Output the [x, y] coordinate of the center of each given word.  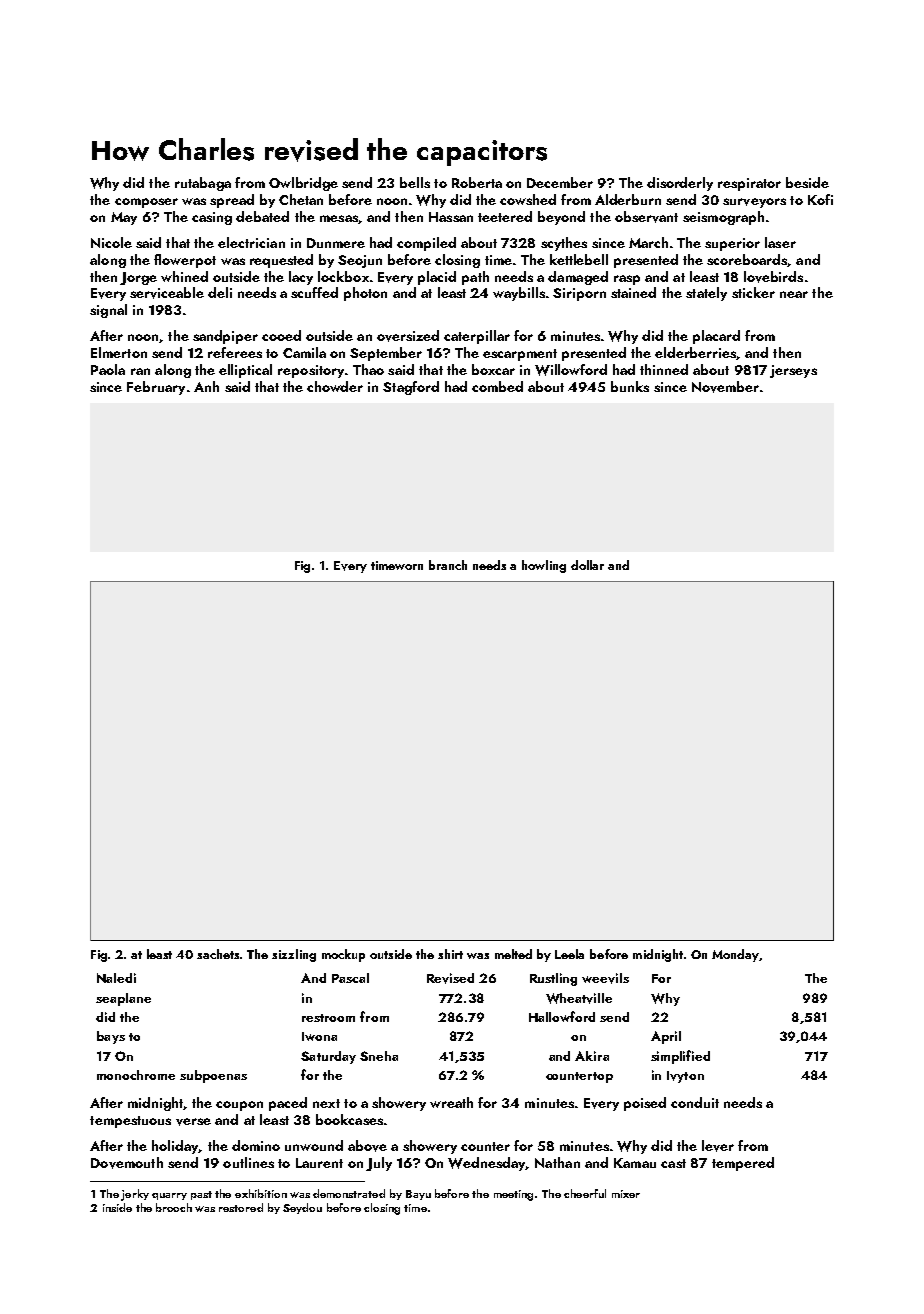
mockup [343, 955]
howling [544, 566]
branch [448, 565]
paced [288, 1104]
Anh [206, 386]
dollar [587, 565]
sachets [219, 954]
